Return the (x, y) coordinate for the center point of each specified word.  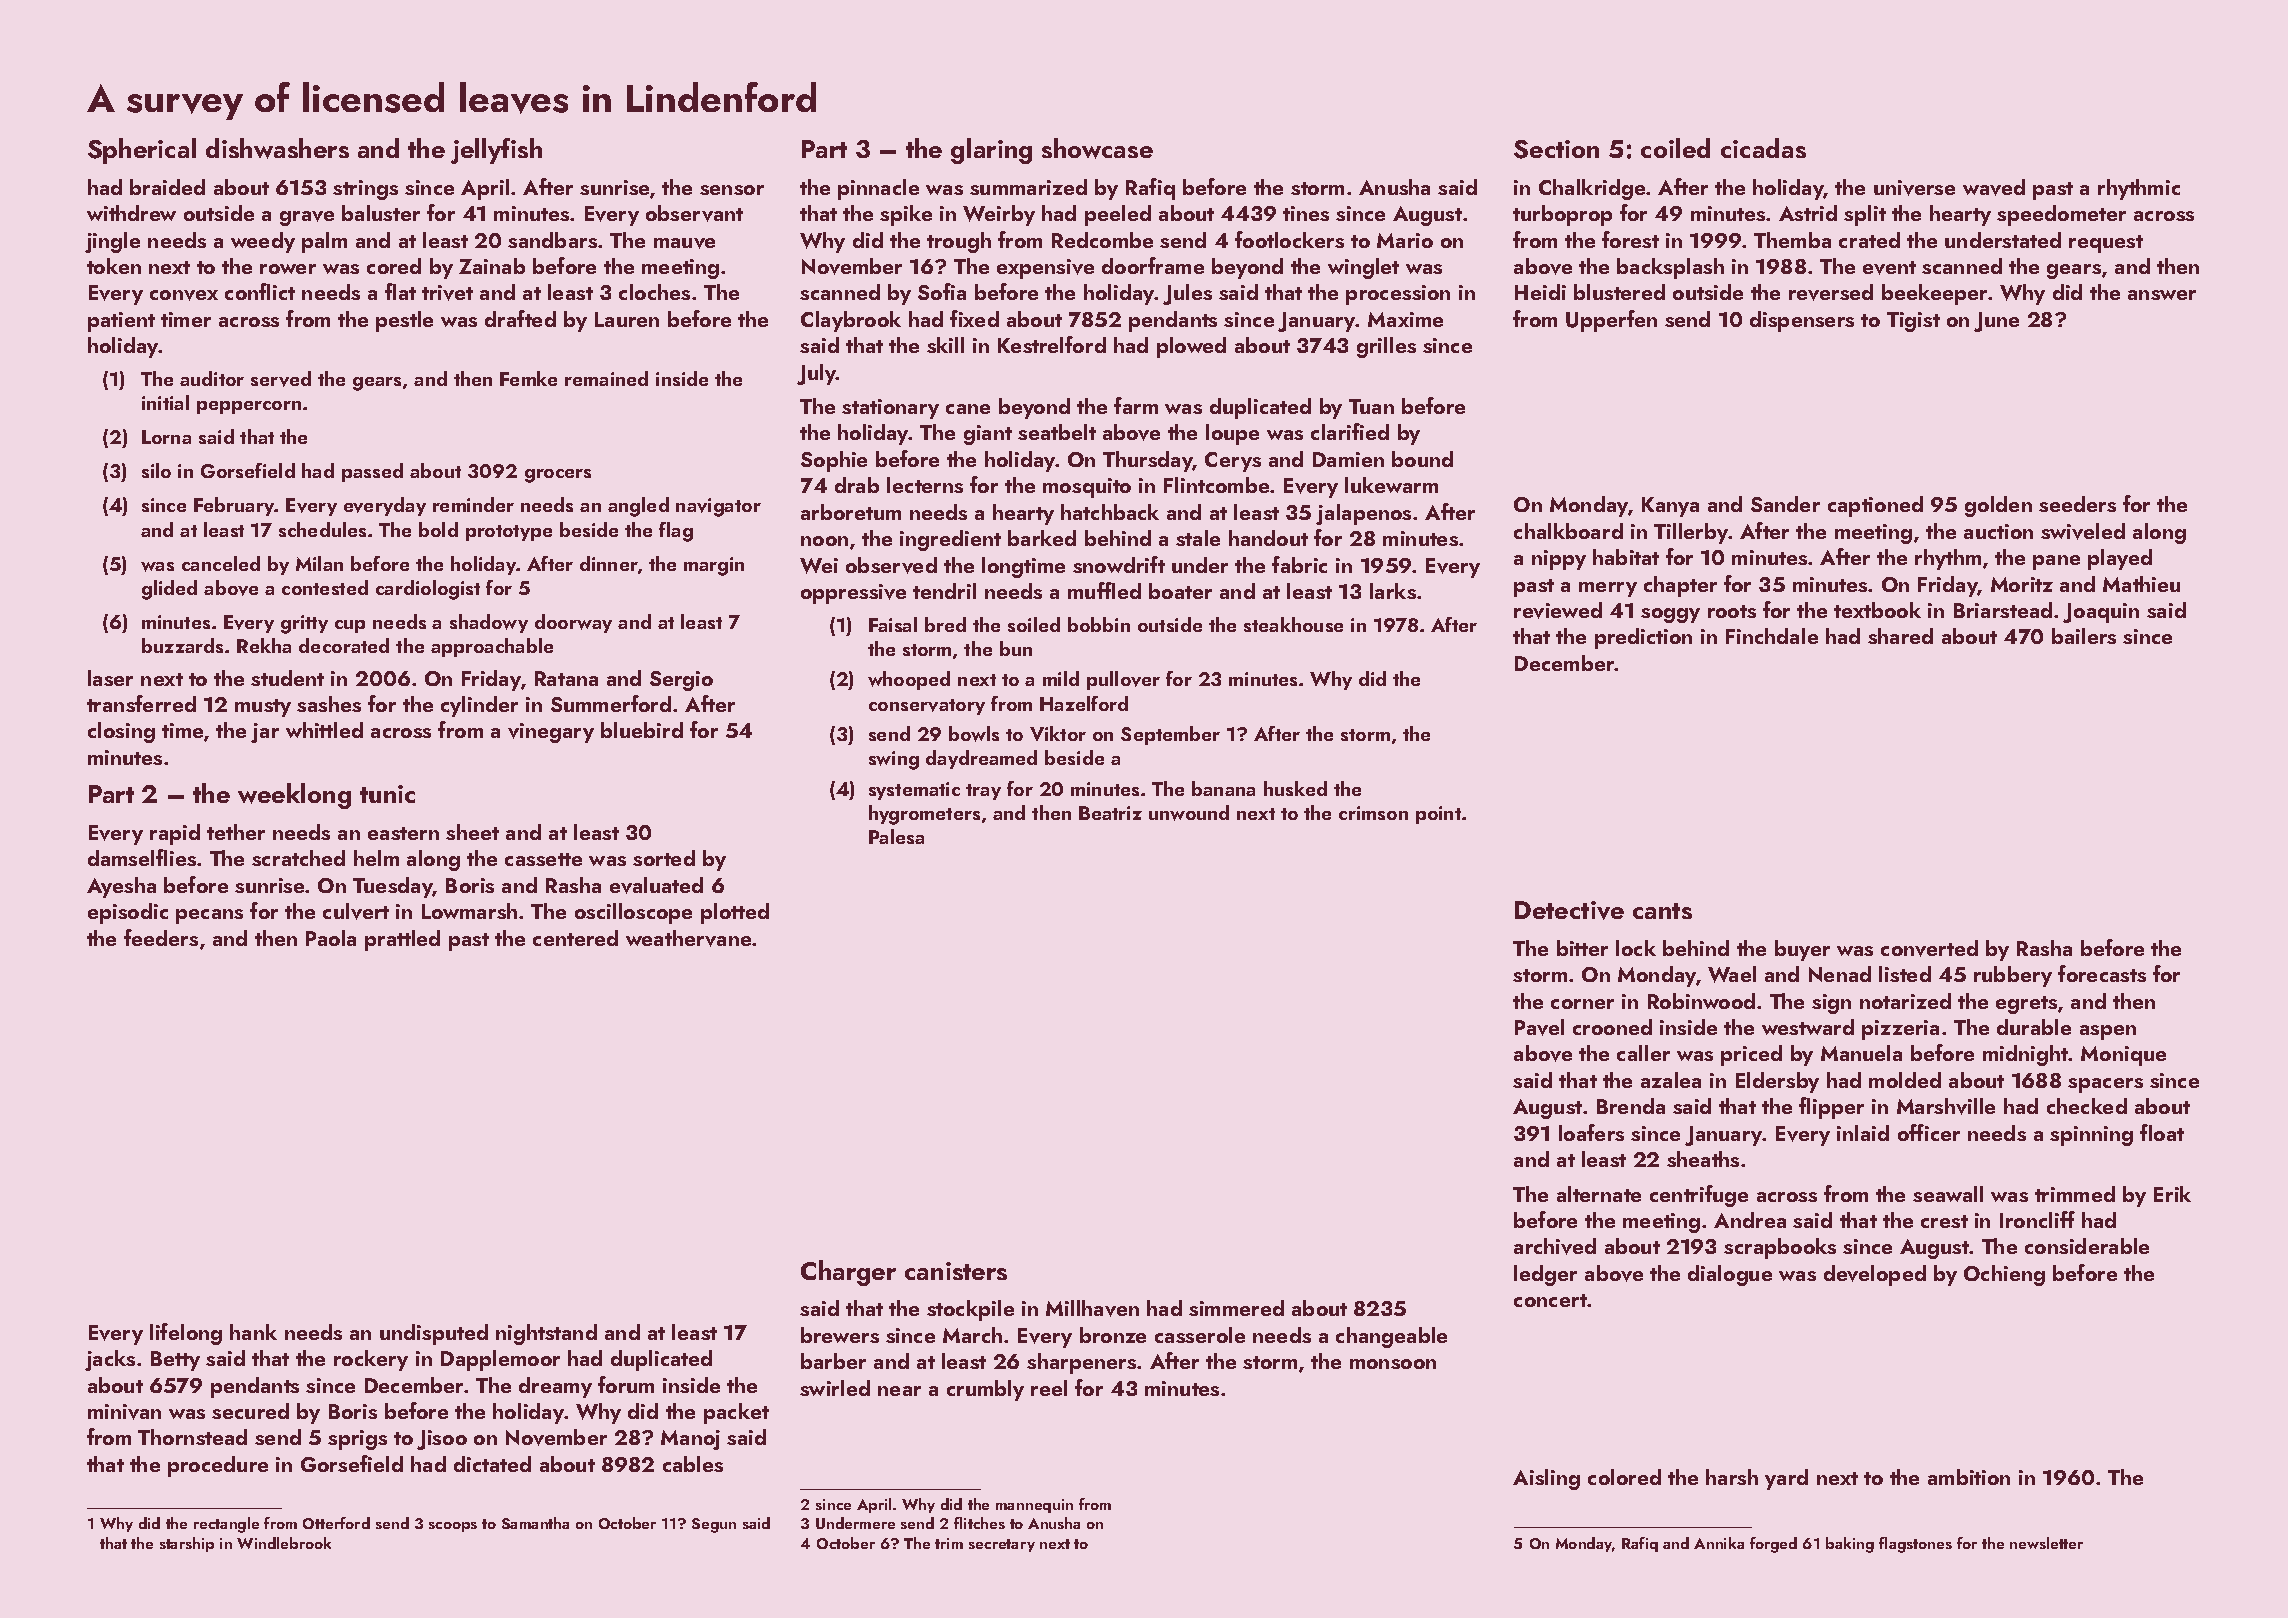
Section (1556, 149)
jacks (110, 1360)
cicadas (1763, 148)
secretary (1002, 1545)
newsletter (2046, 1543)
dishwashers (277, 148)
